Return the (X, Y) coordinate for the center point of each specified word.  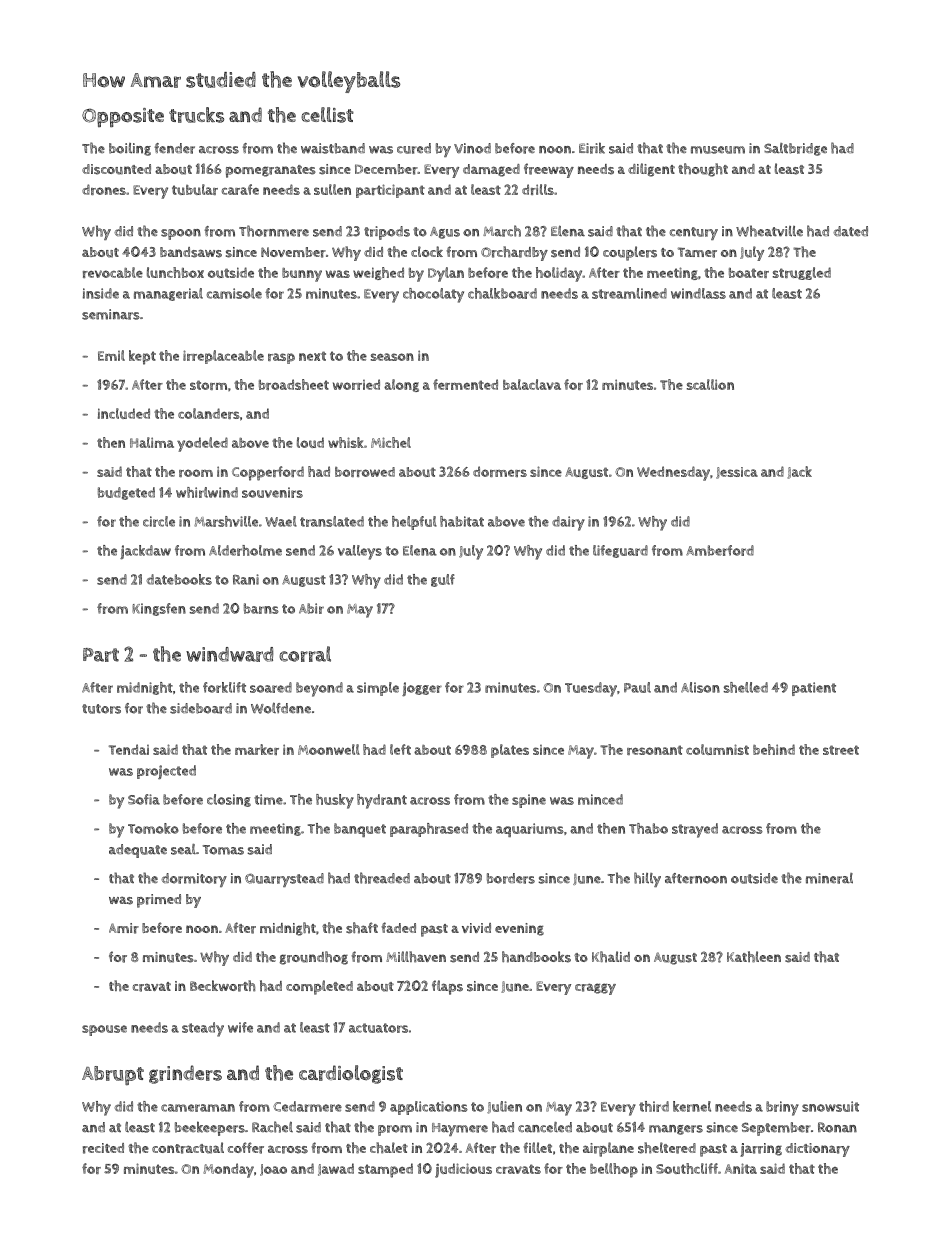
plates (510, 751)
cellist (327, 115)
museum (718, 150)
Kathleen (754, 957)
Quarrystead (284, 880)
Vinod (472, 148)
